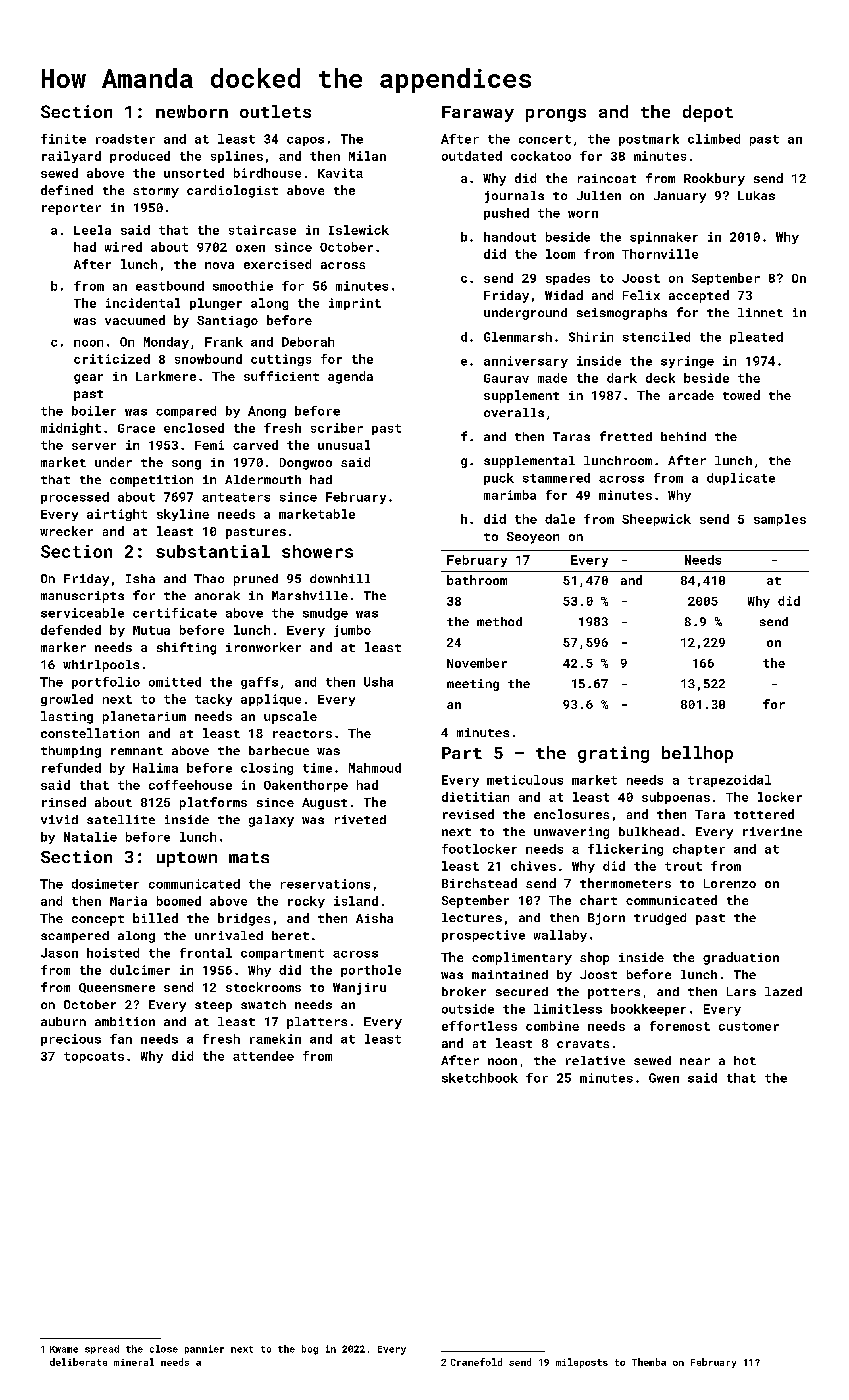  What do you see at coordinates (88, 379) in the image?
I see `gear` at bounding box center [88, 379].
